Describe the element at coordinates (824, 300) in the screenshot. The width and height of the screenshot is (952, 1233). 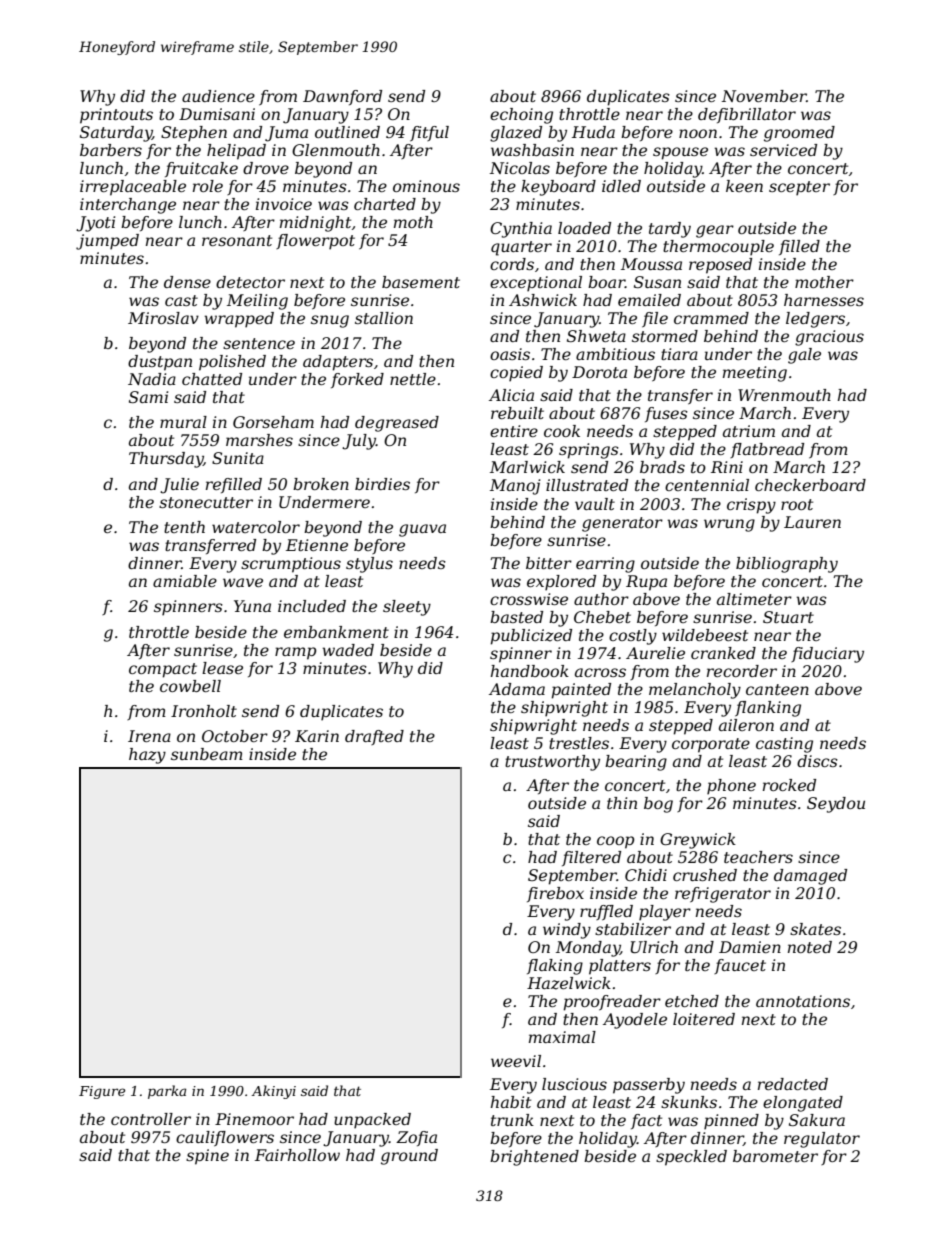
I see `harnesses` at that location.
